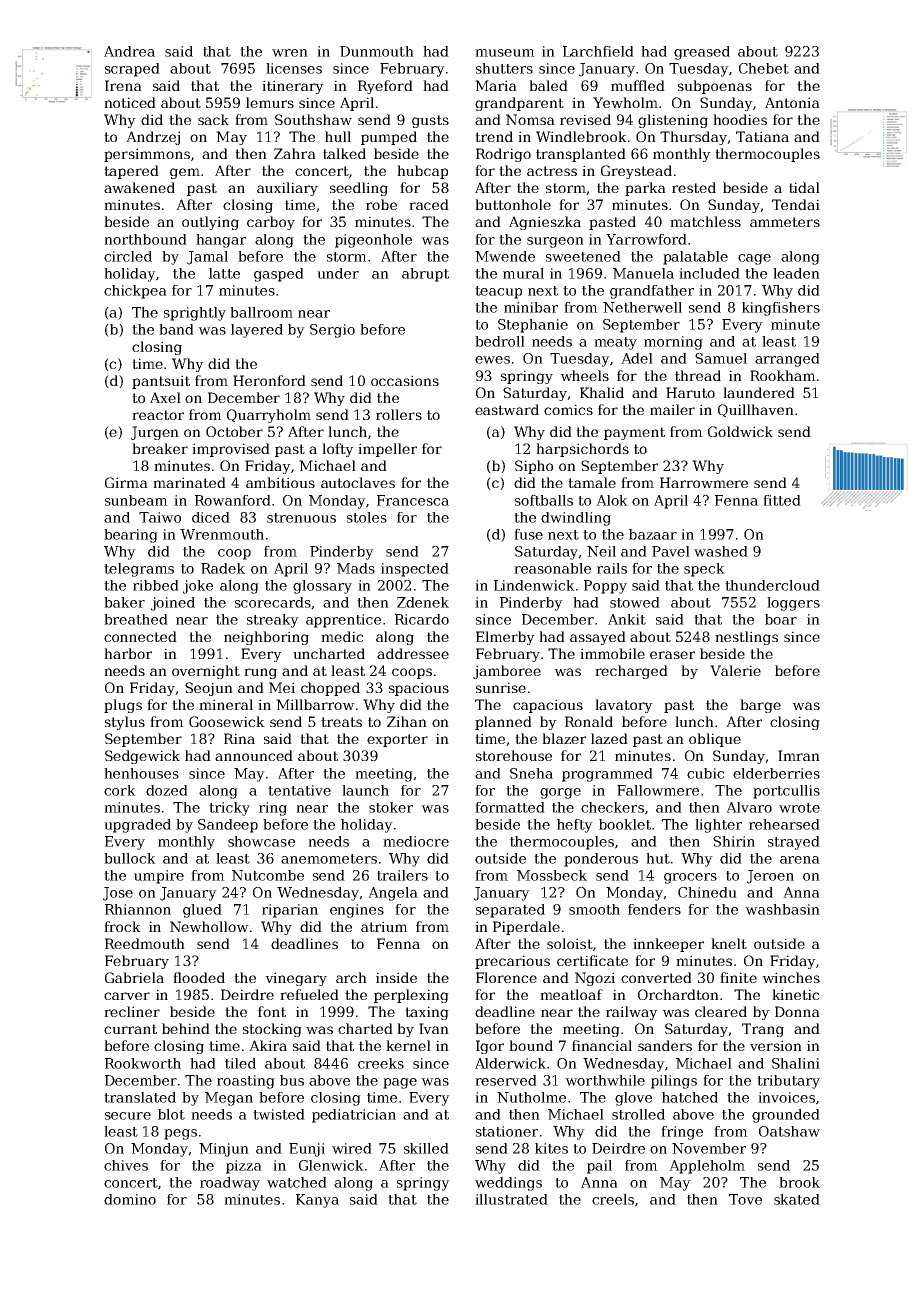  I want to click on Kanya, so click(317, 1201).
